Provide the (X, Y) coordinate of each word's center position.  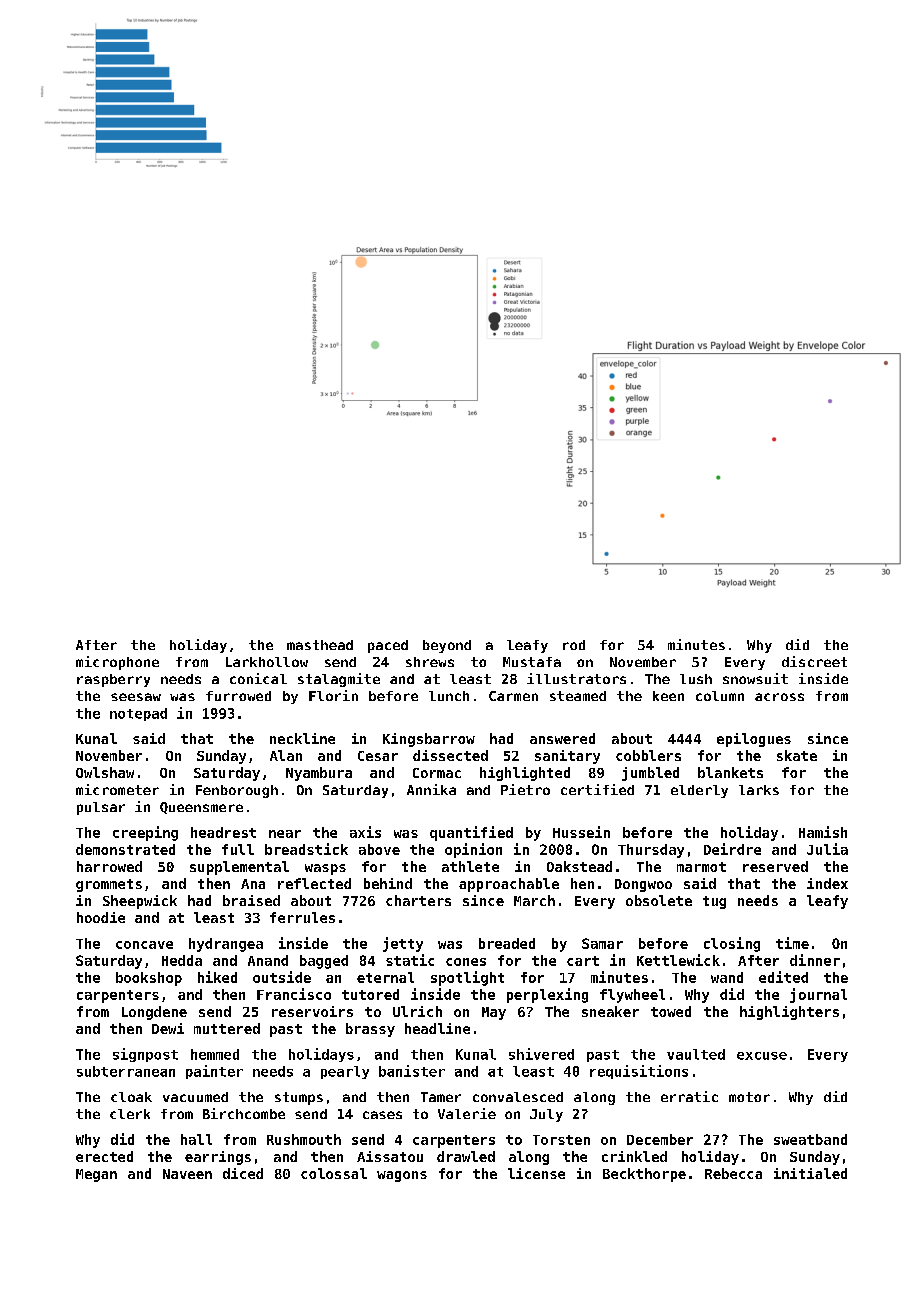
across (779, 697)
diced (243, 1173)
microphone (117, 663)
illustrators (576, 678)
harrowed (109, 866)
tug (714, 902)
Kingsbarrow (429, 740)
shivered (541, 1054)
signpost (145, 1055)
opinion (473, 850)
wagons (402, 1176)
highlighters (789, 1013)
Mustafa (532, 662)
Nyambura (319, 774)
